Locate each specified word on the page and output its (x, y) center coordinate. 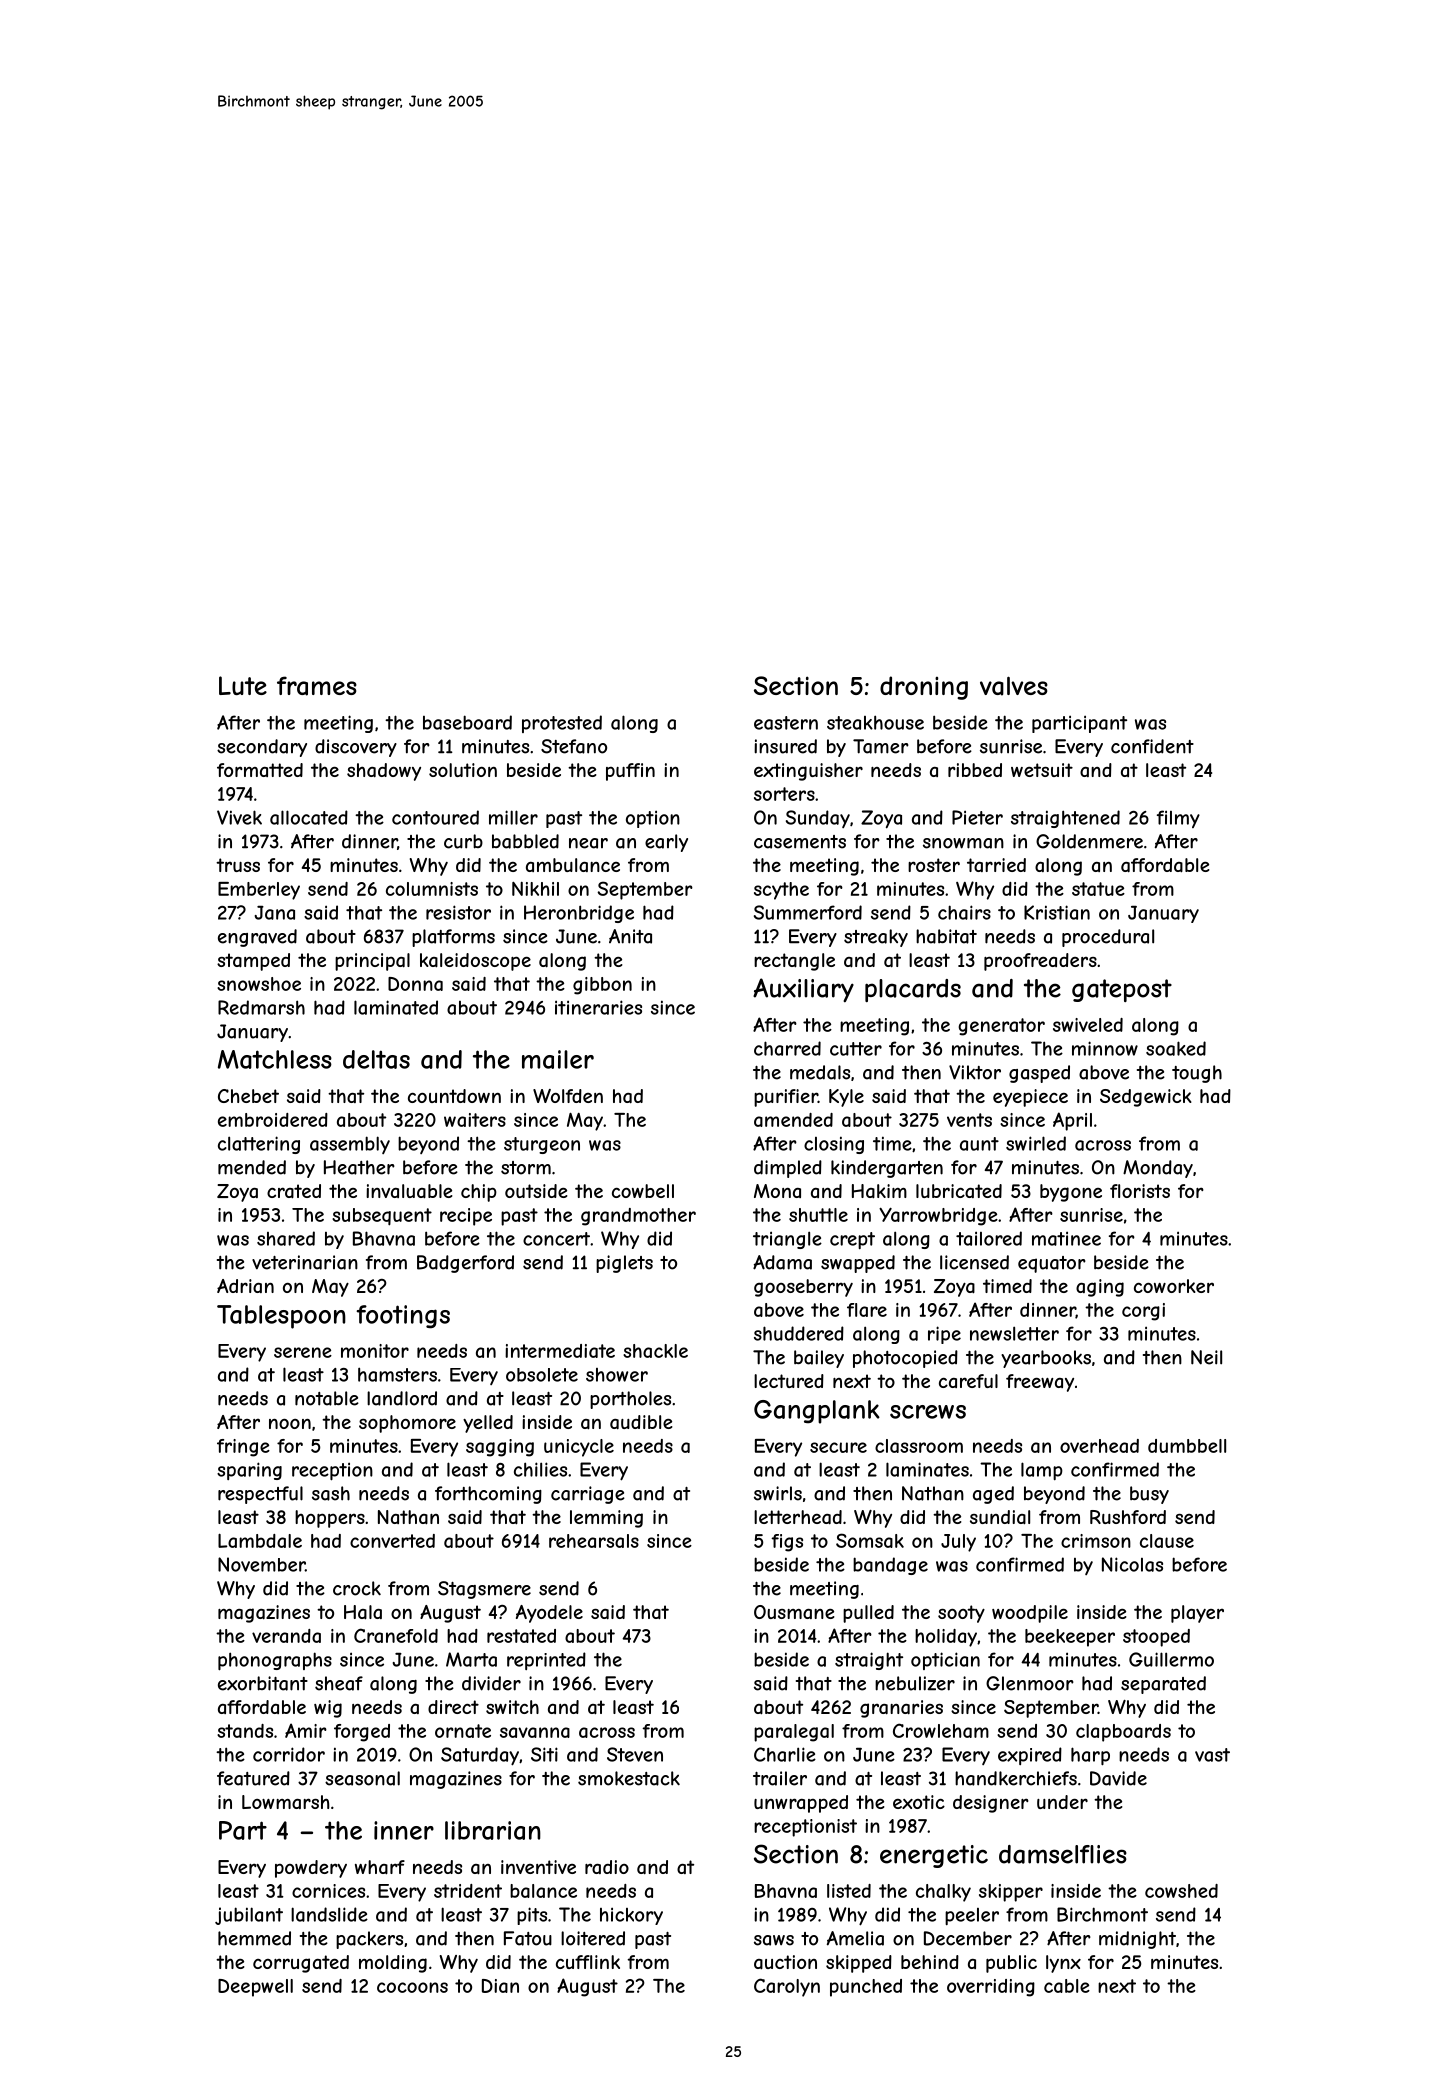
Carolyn (787, 1987)
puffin (630, 772)
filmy (1178, 819)
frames (317, 686)
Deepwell (255, 1988)
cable (1067, 1986)
